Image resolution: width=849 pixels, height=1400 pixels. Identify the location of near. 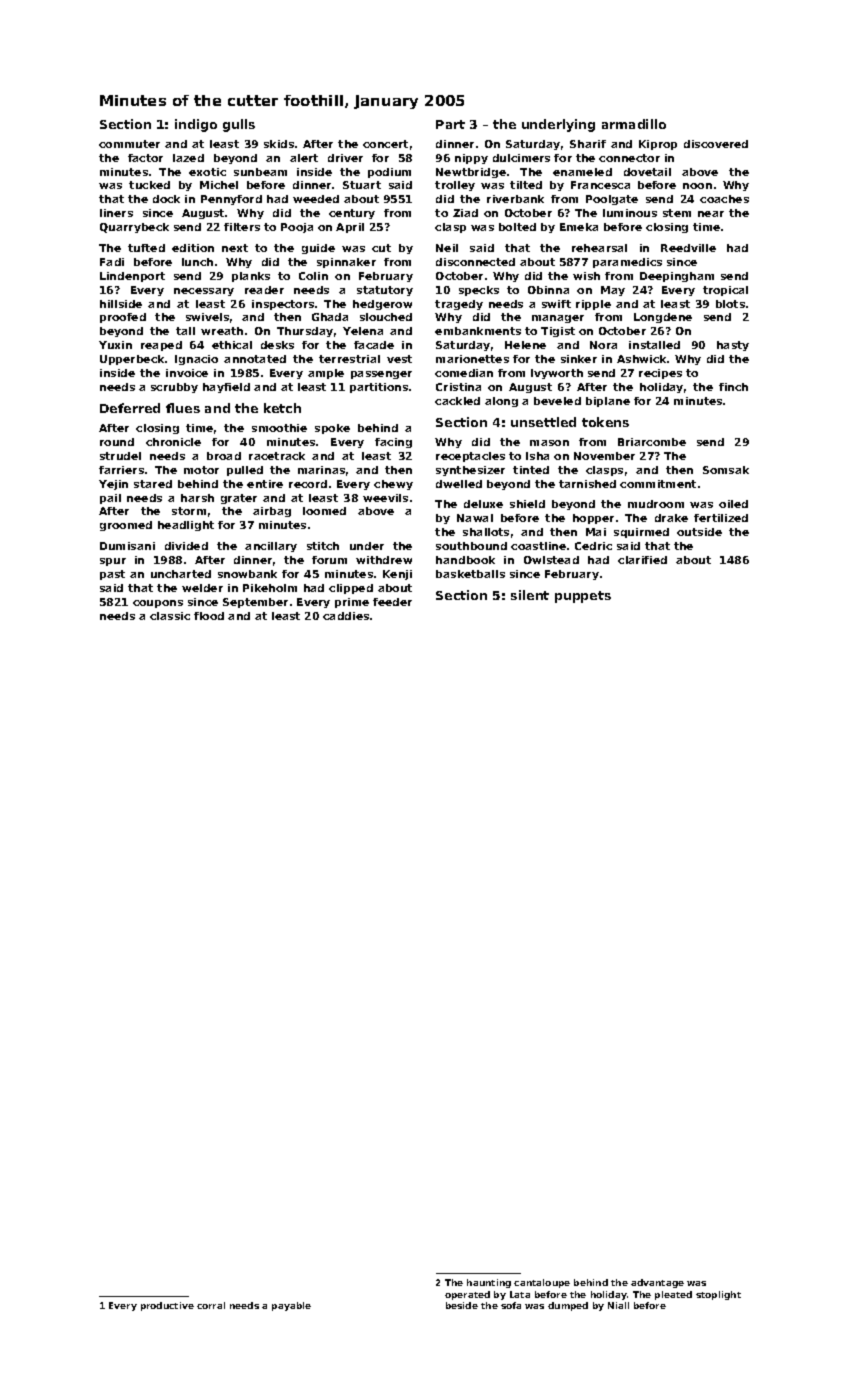
(711, 214).
